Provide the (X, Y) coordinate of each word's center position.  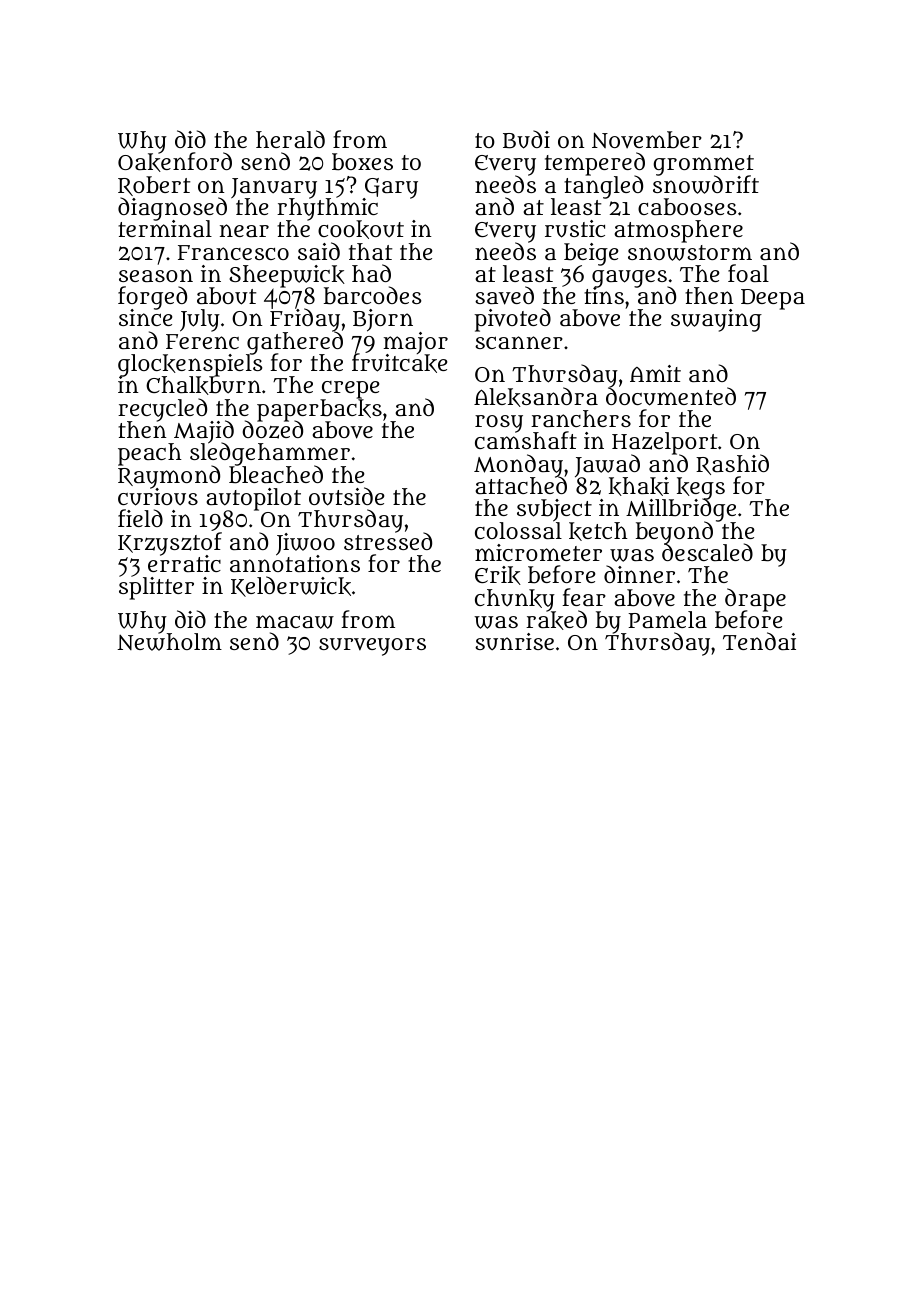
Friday (305, 321)
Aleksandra (536, 397)
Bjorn (383, 320)
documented (671, 397)
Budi (526, 139)
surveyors (372, 647)
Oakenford (175, 163)
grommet (703, 165)
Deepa (773, 299)
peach (150, 454)
